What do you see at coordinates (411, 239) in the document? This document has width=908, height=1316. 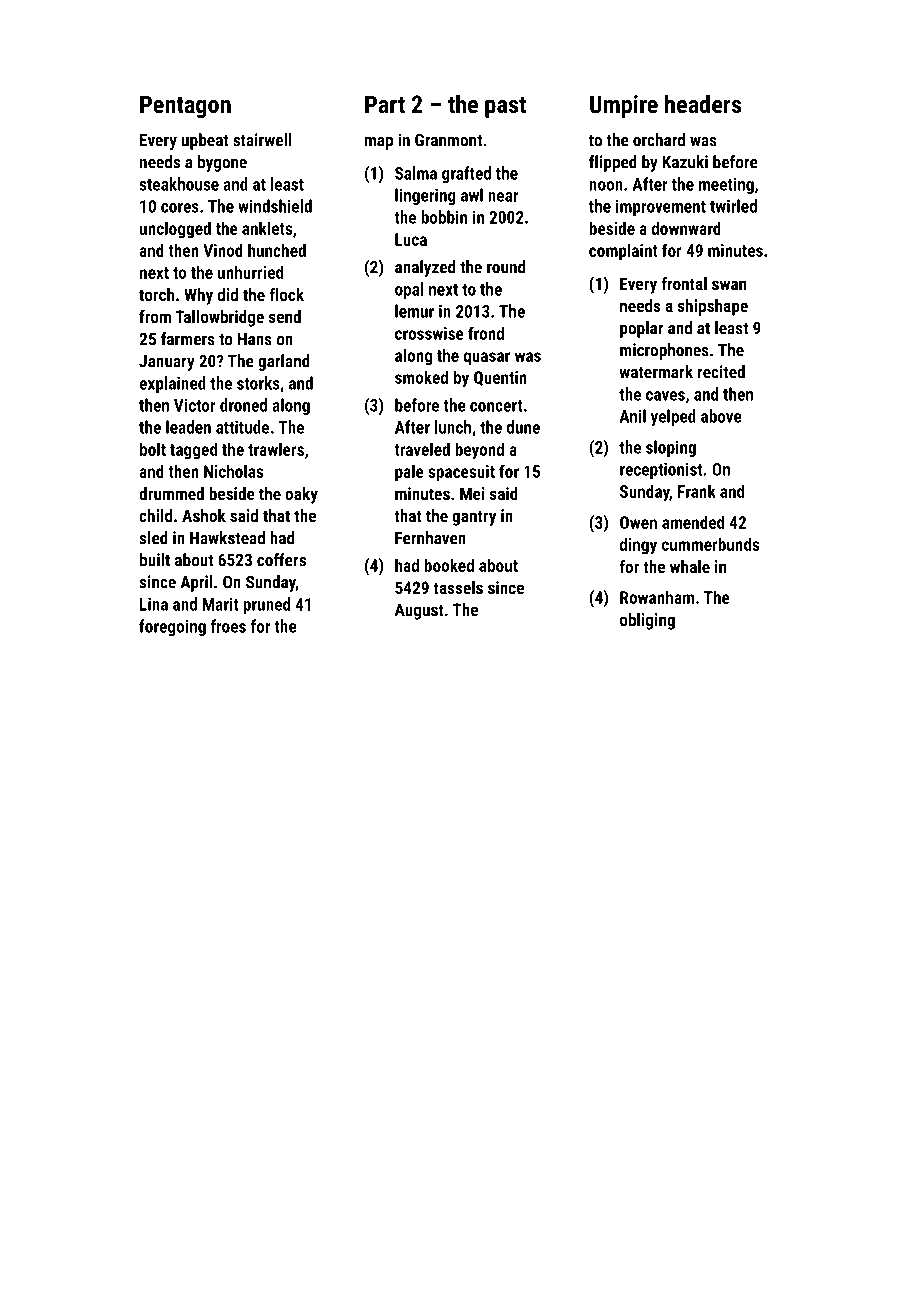 I see `Luca` at bounding box center [411, 239].
